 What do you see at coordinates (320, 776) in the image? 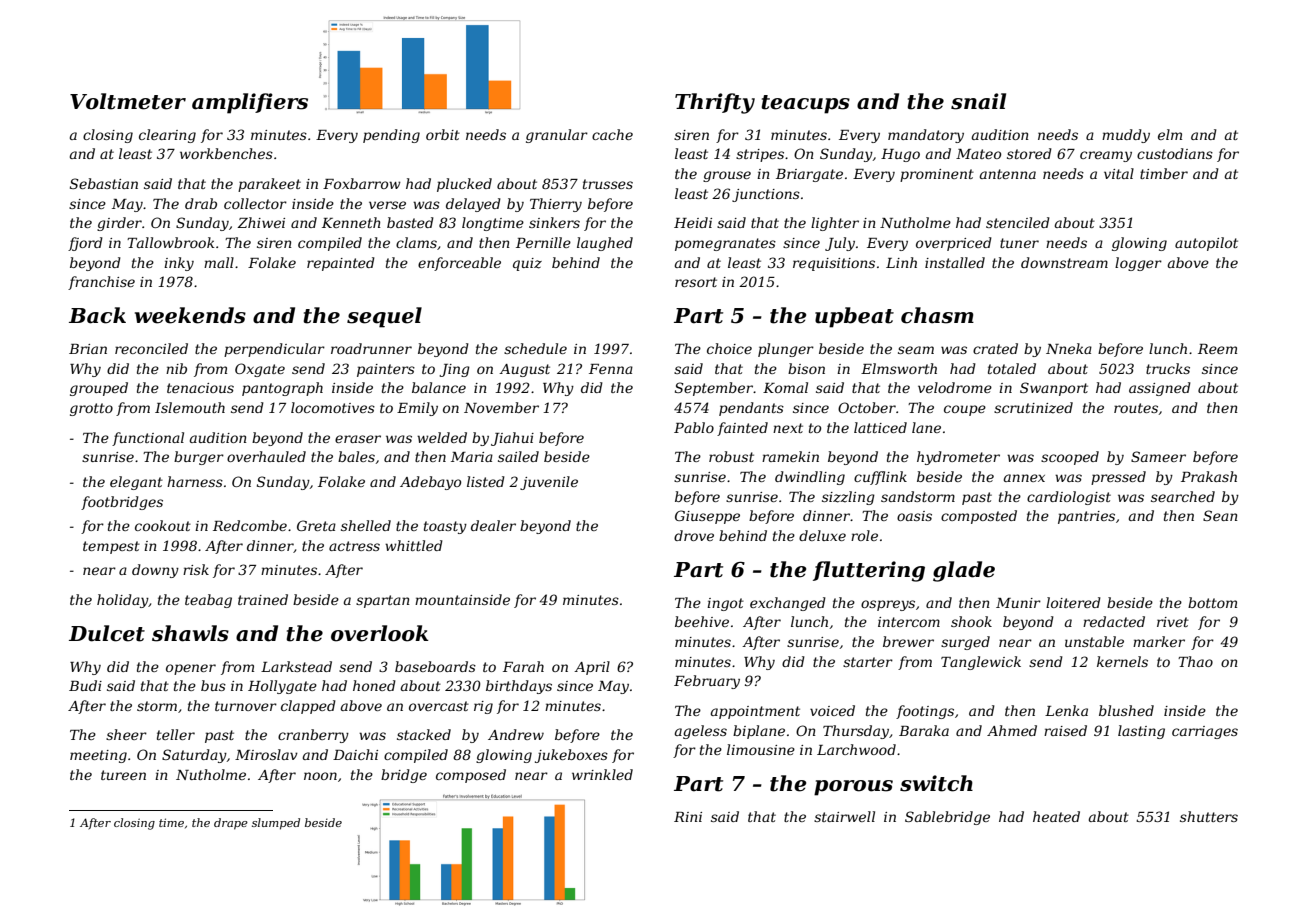
I see `noon` at bounding box center [320, 776].
